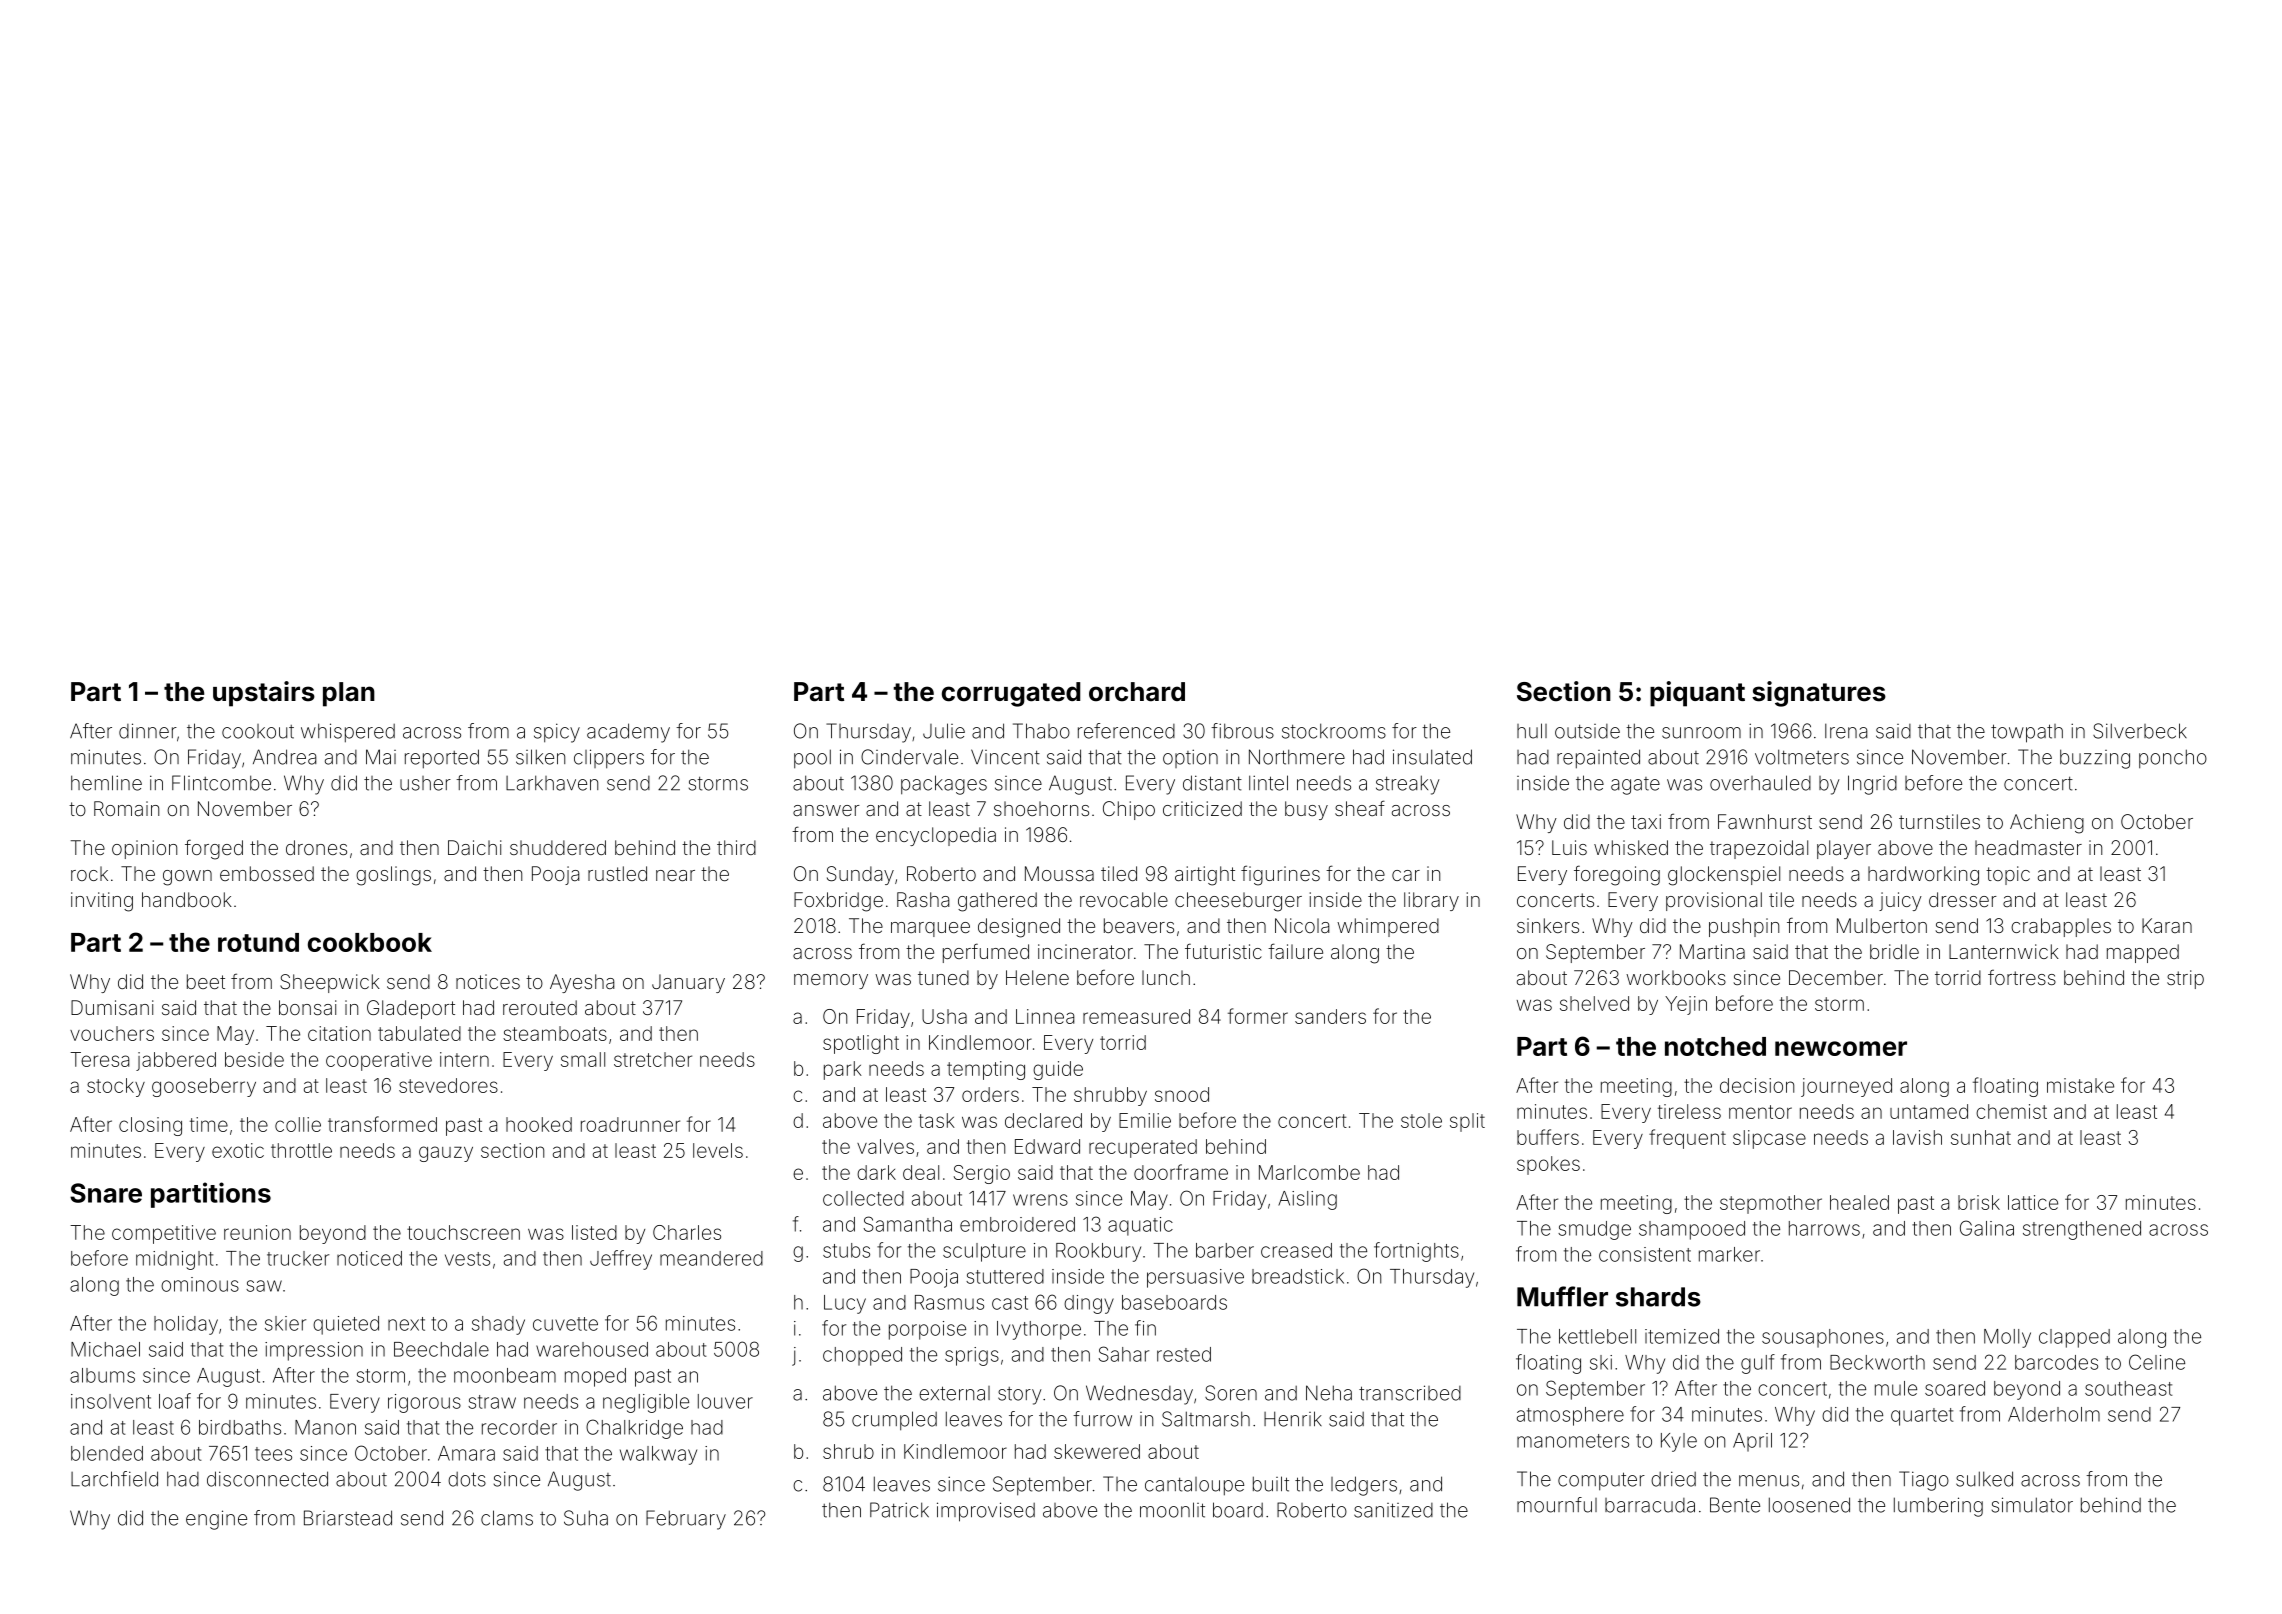  What do you see at coordinates (264, 694) in the page?
I see `upstairs` at bounding box center [264, 694].
